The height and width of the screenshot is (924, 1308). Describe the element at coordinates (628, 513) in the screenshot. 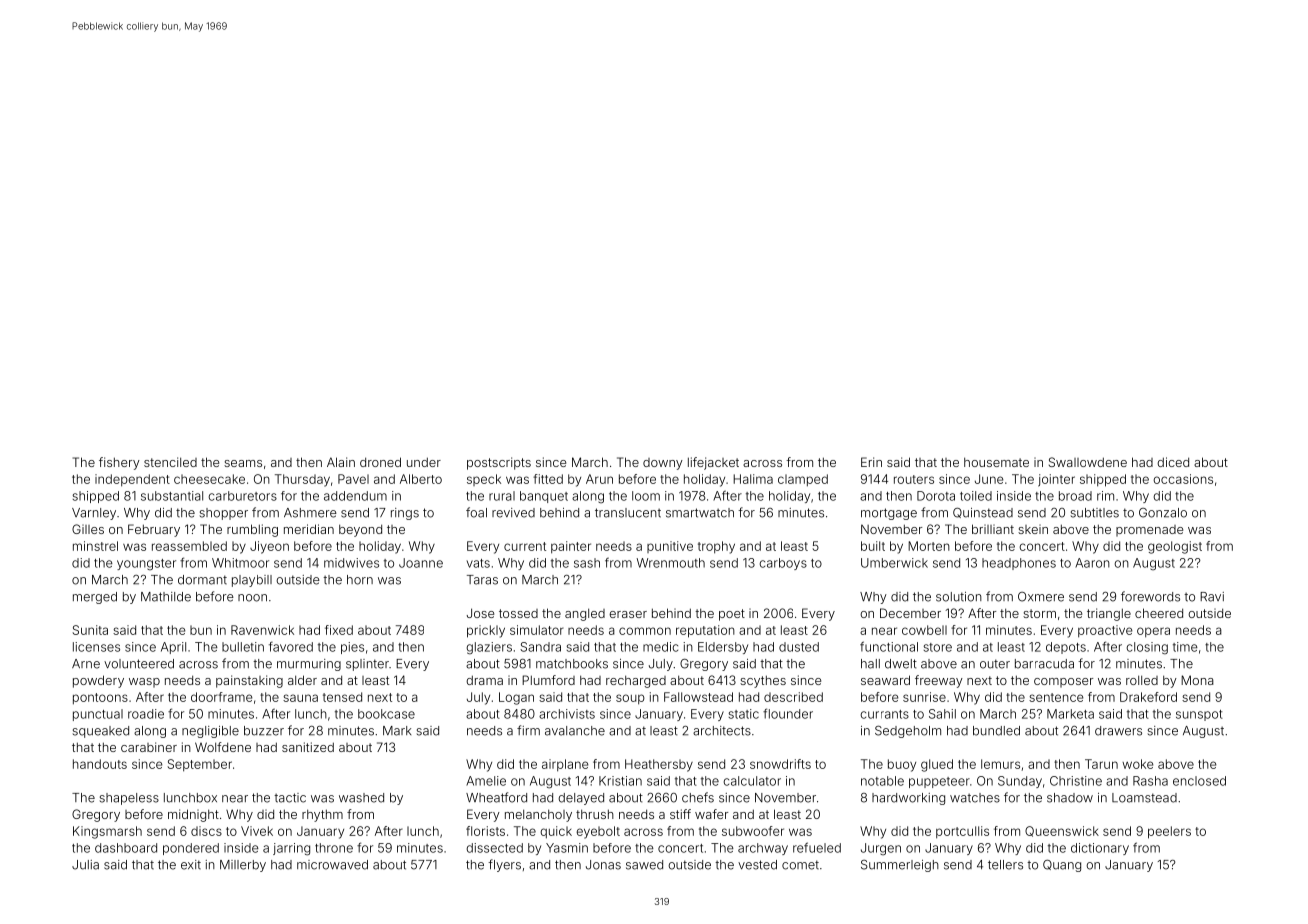

I see `translucent` at that location.
